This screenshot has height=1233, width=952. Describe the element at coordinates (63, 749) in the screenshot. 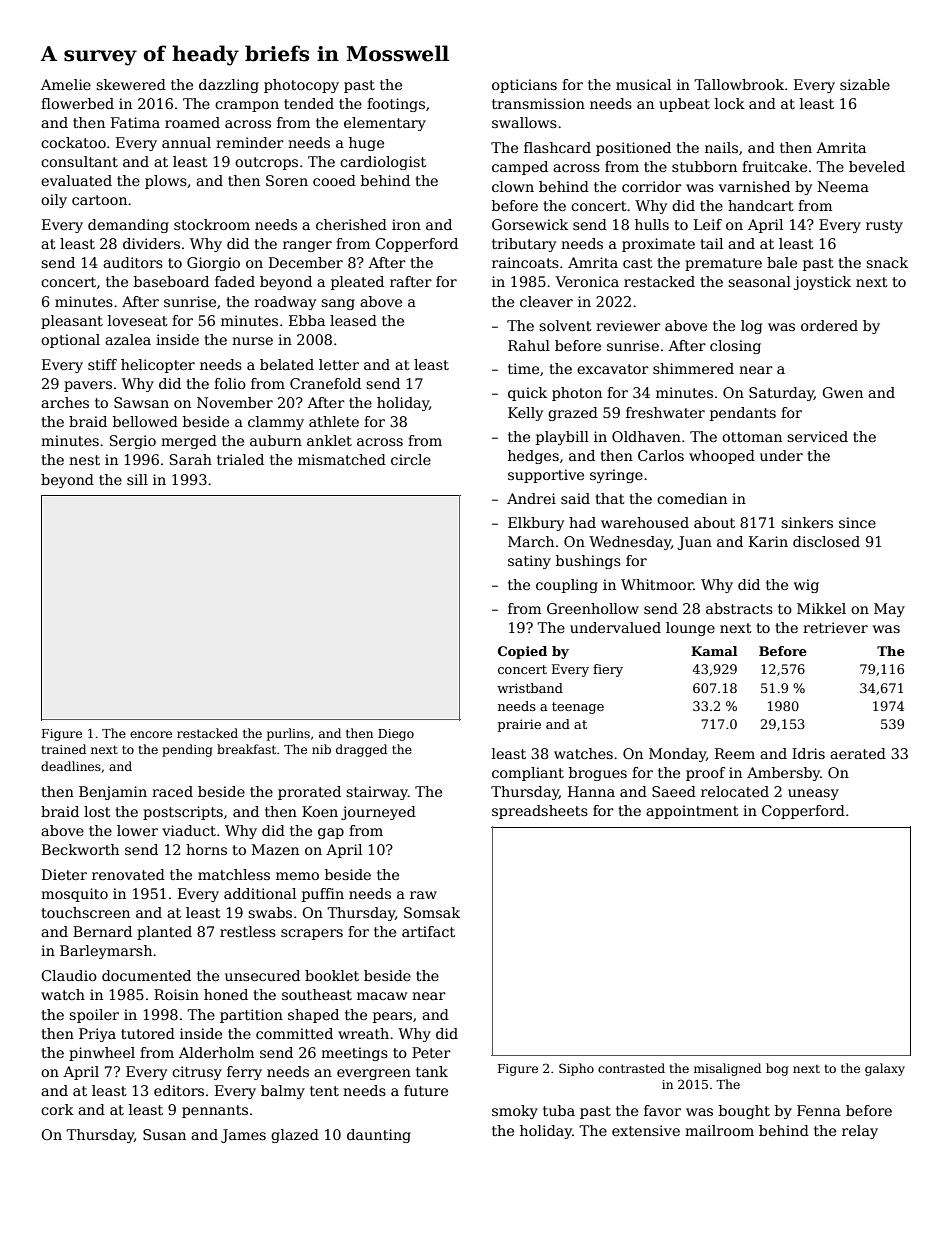

I see `trained` at that location.
